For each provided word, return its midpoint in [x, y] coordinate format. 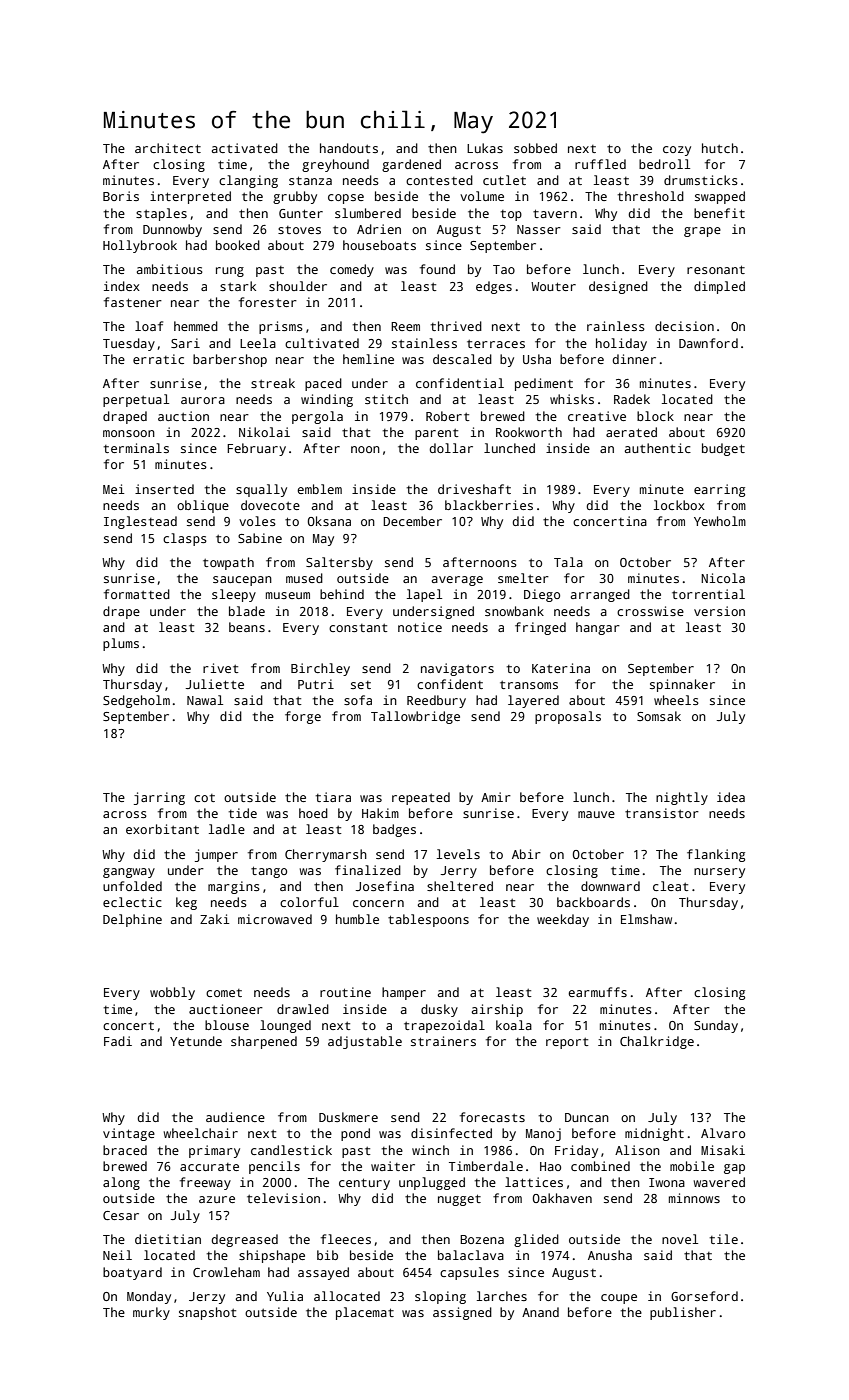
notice [420, 627]
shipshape [272, 1256]
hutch [720, 148]
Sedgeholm [136, 701]
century [364, 1184]
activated [245, 148]
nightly [682, 798]
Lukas [485, 148]
